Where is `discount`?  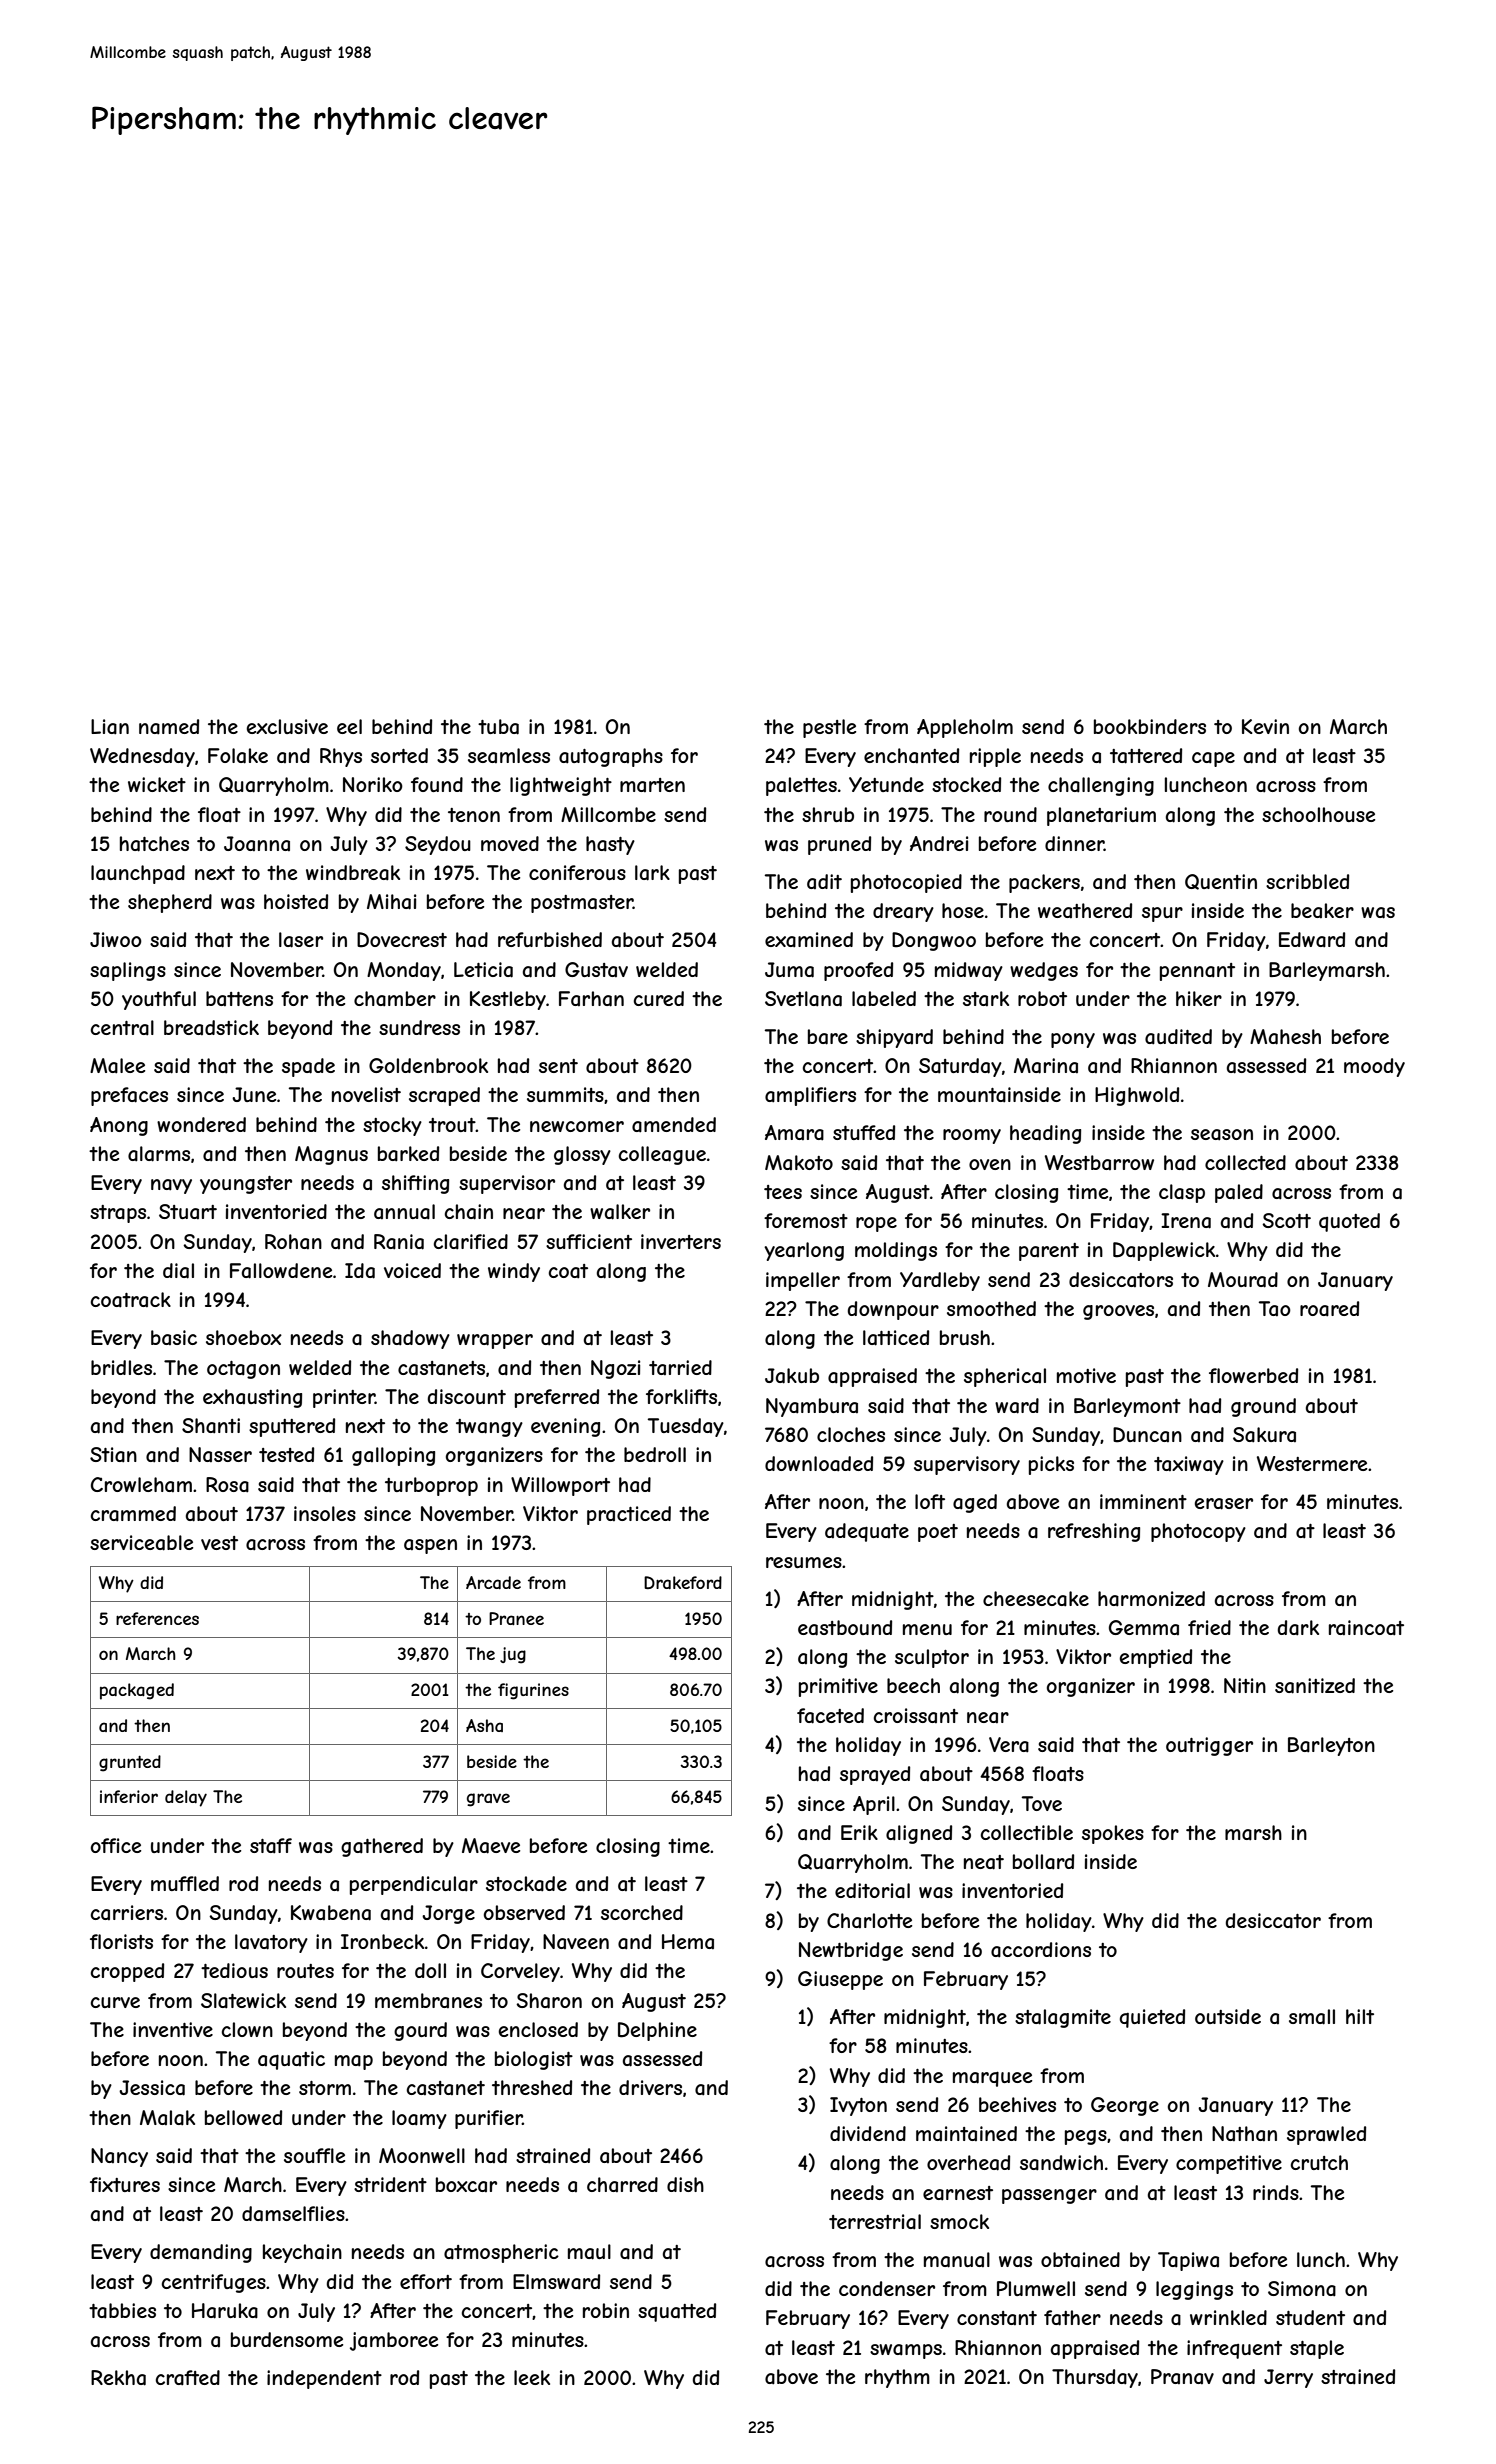
discount is located at coordinates (467, 1396).
